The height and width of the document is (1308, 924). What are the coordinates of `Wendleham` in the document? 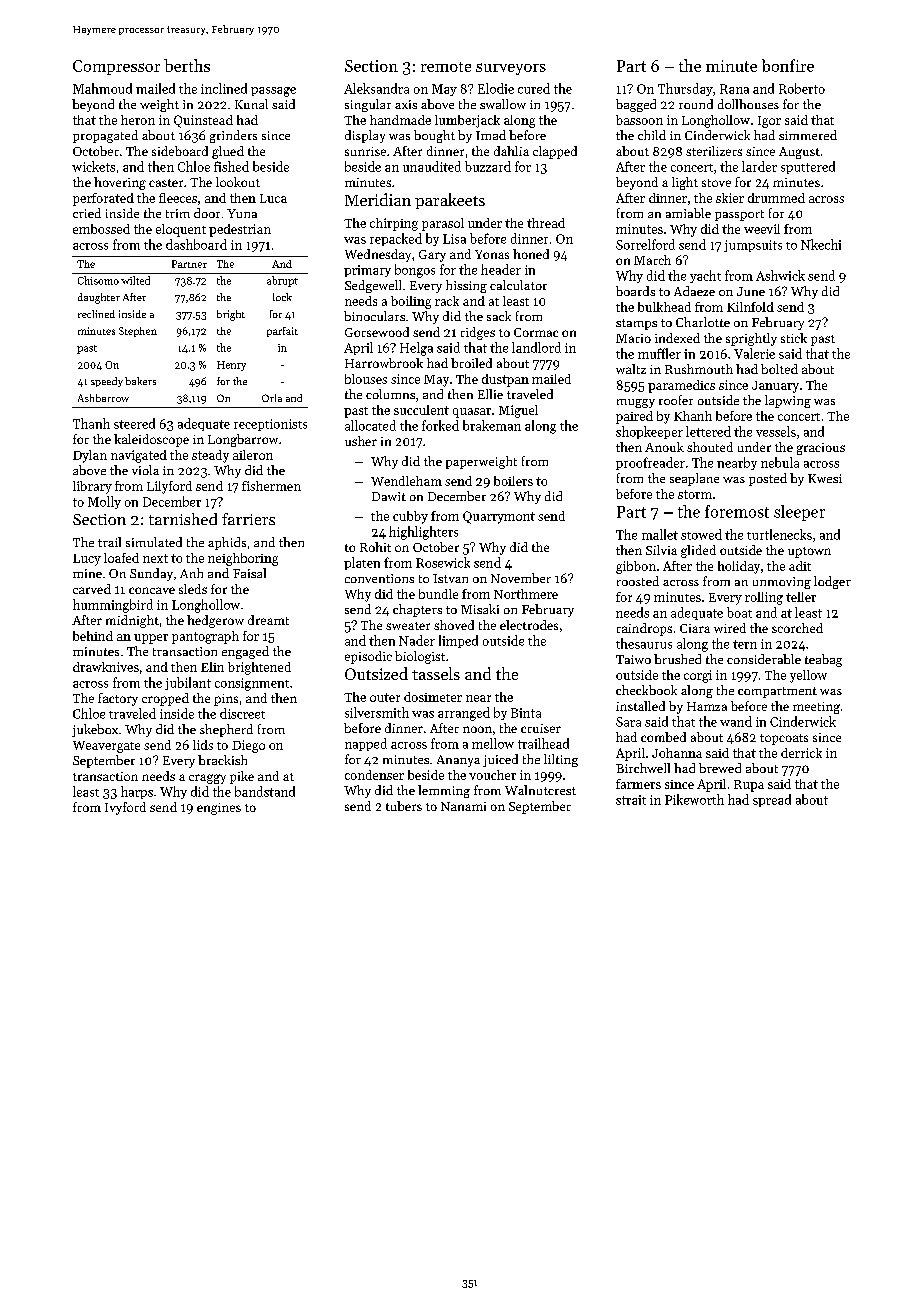 It's located at (406, 481).
